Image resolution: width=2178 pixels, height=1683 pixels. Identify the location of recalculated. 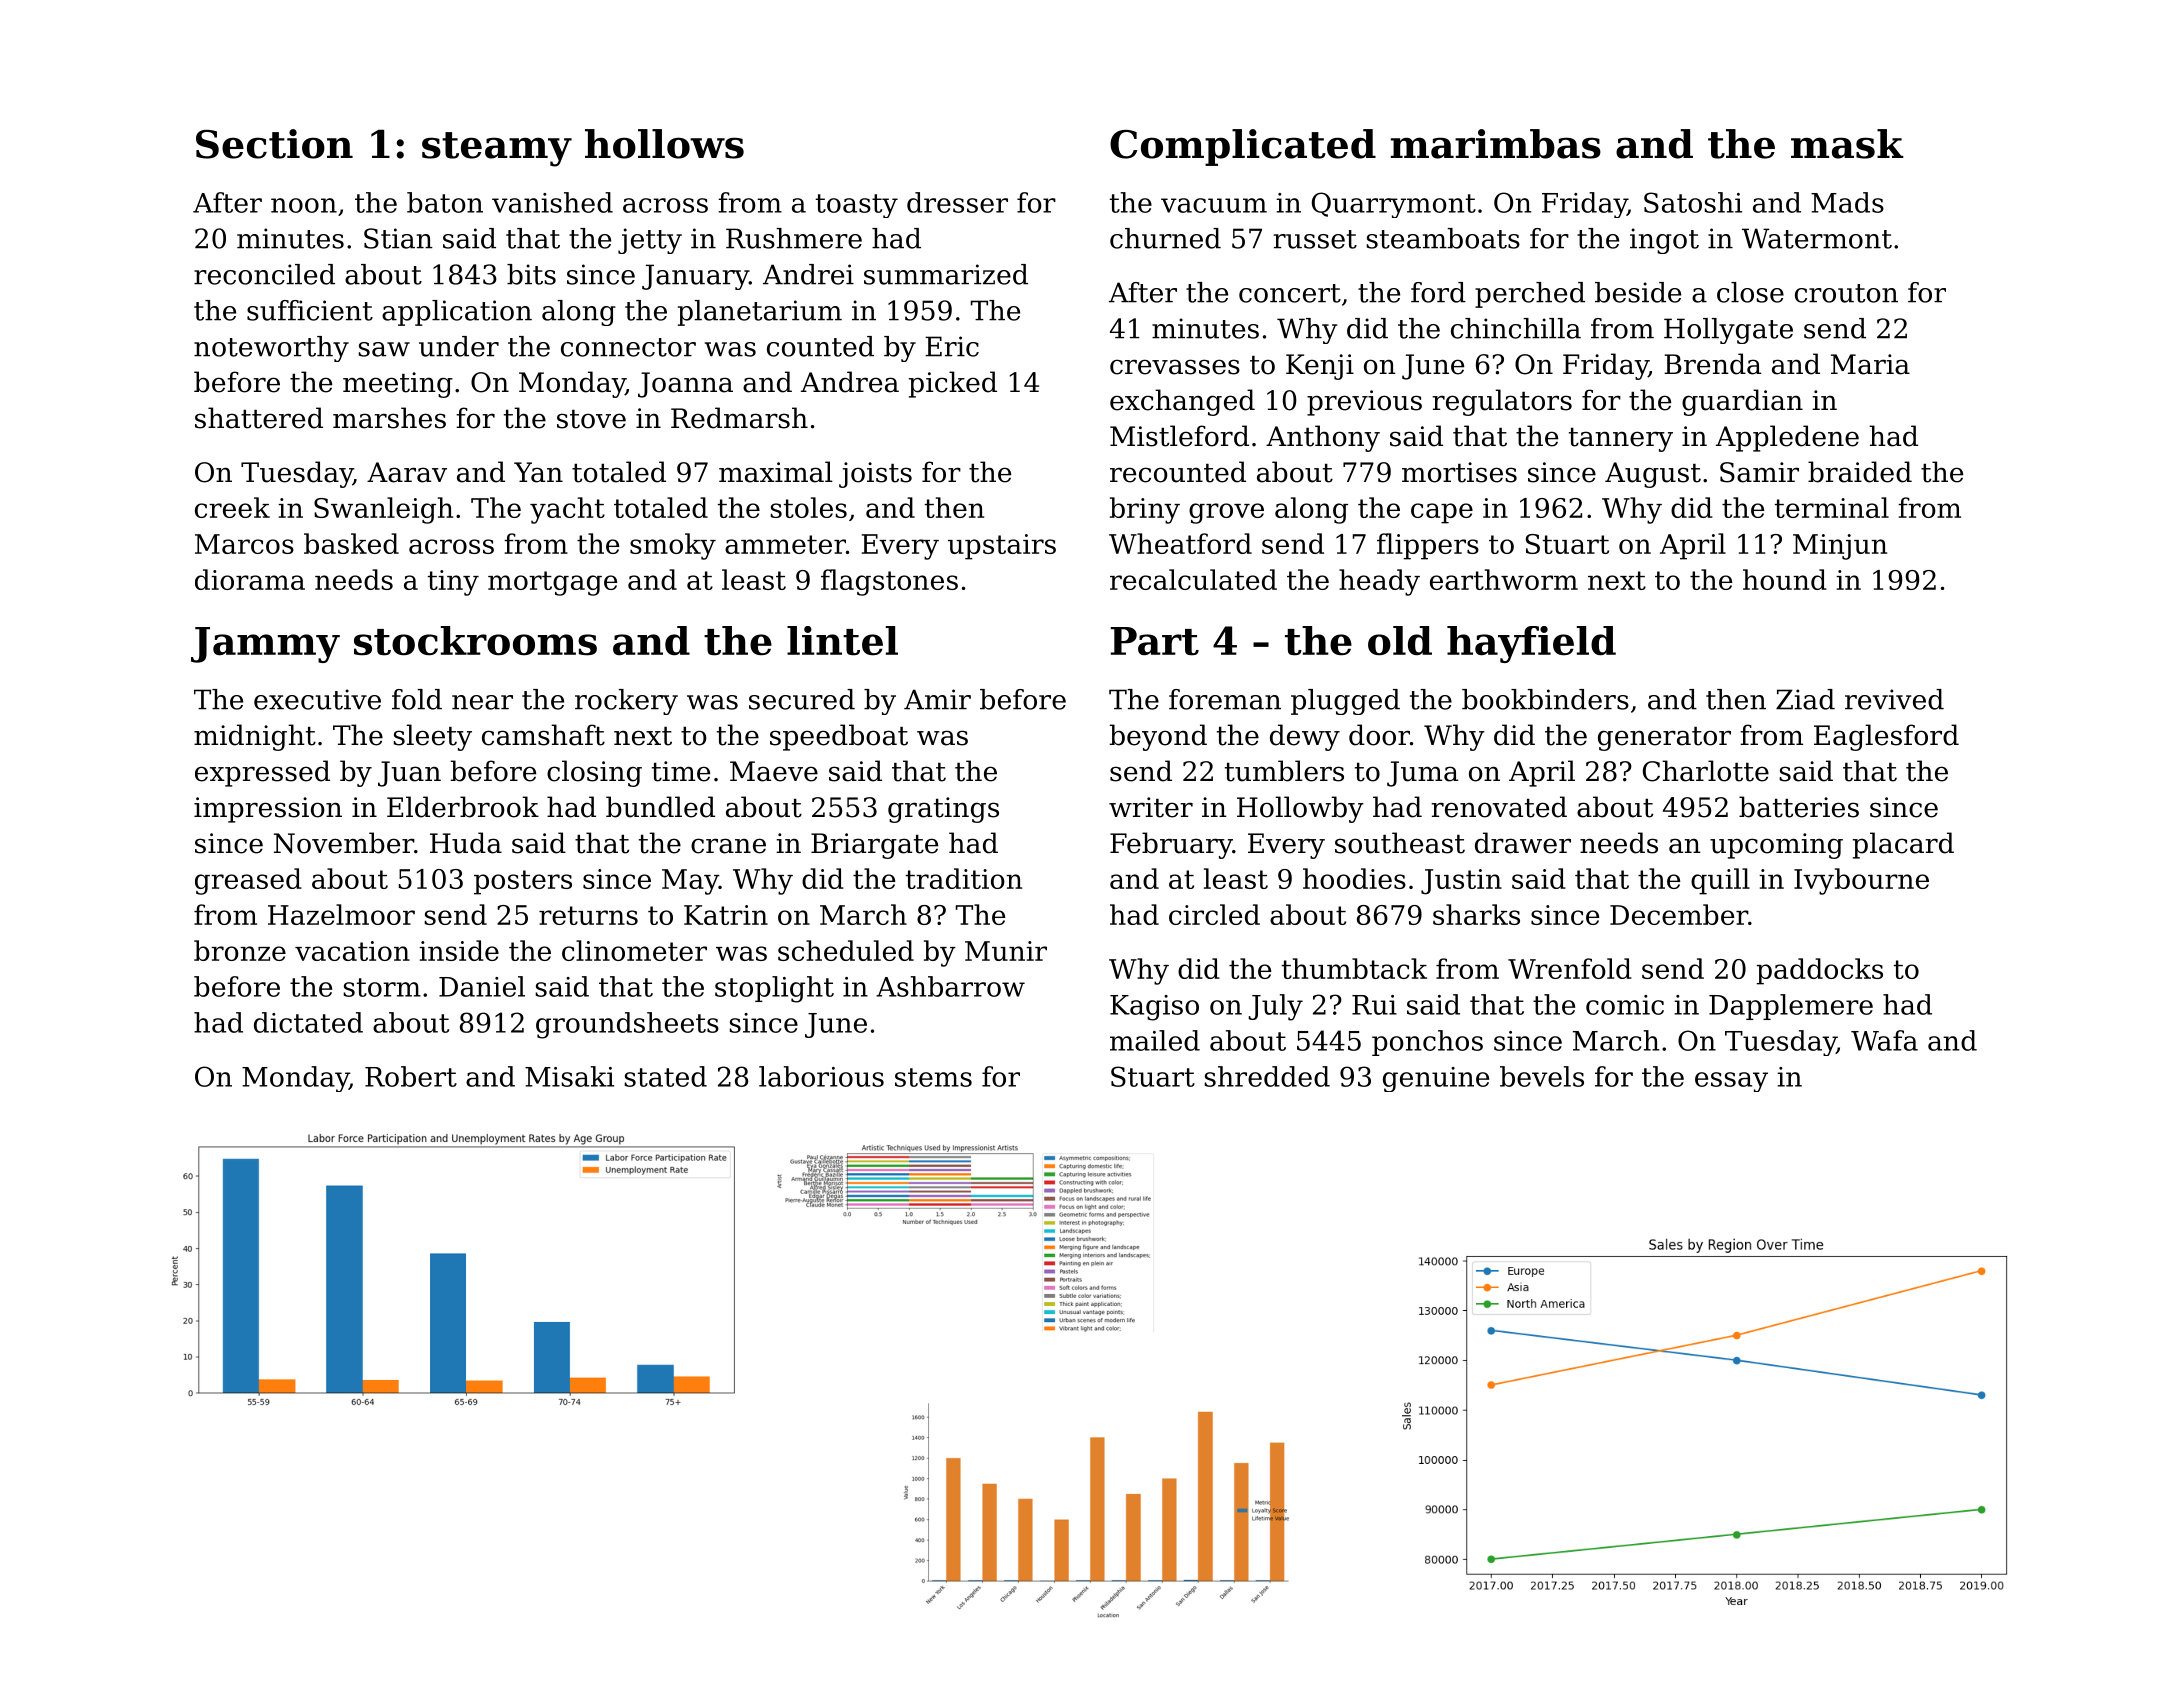
(1193, 579).
